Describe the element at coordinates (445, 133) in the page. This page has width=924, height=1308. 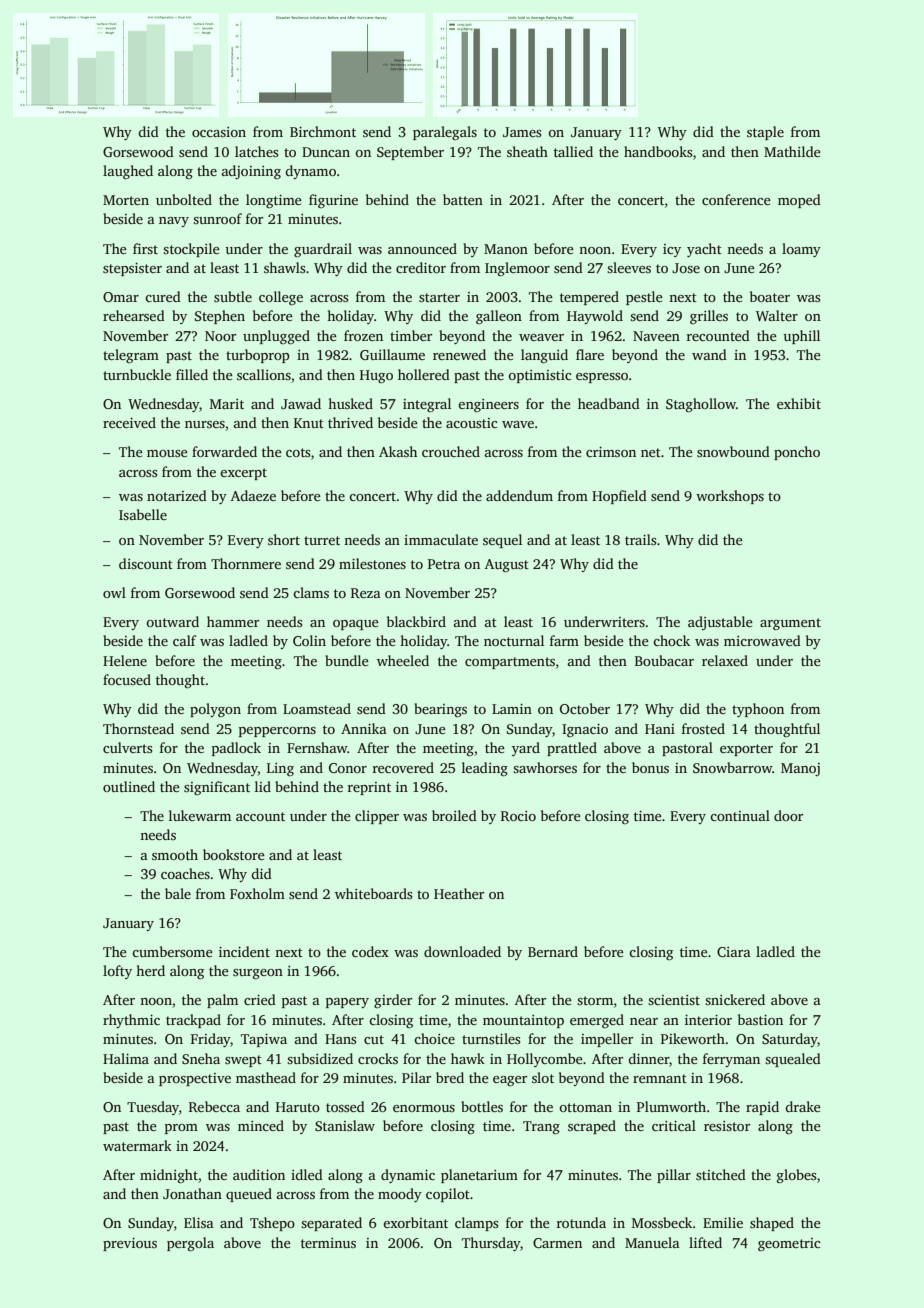
I see `paralegals` at that location.
